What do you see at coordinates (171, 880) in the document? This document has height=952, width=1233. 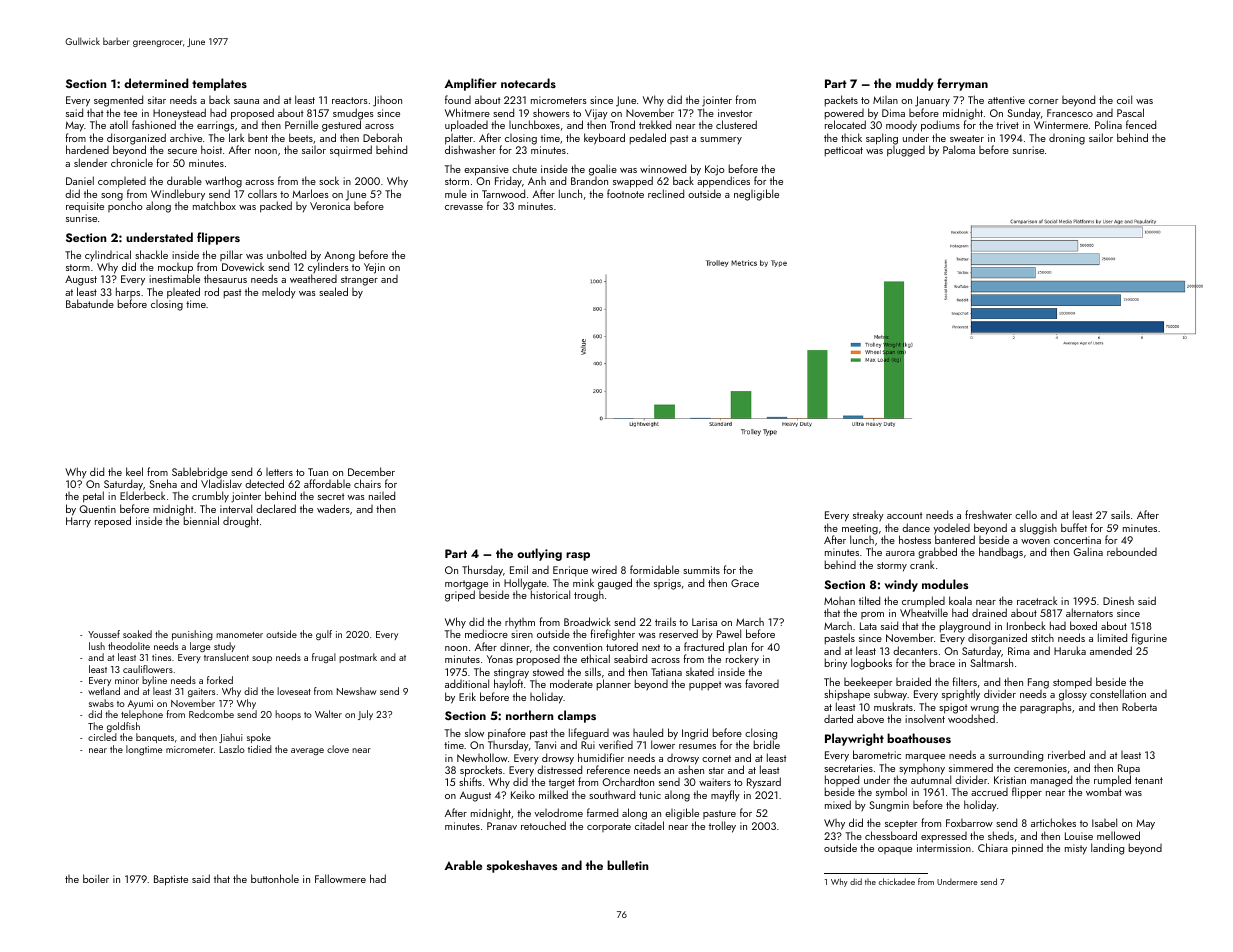 I see `Baptiste` at bounding box center [171, 880].
